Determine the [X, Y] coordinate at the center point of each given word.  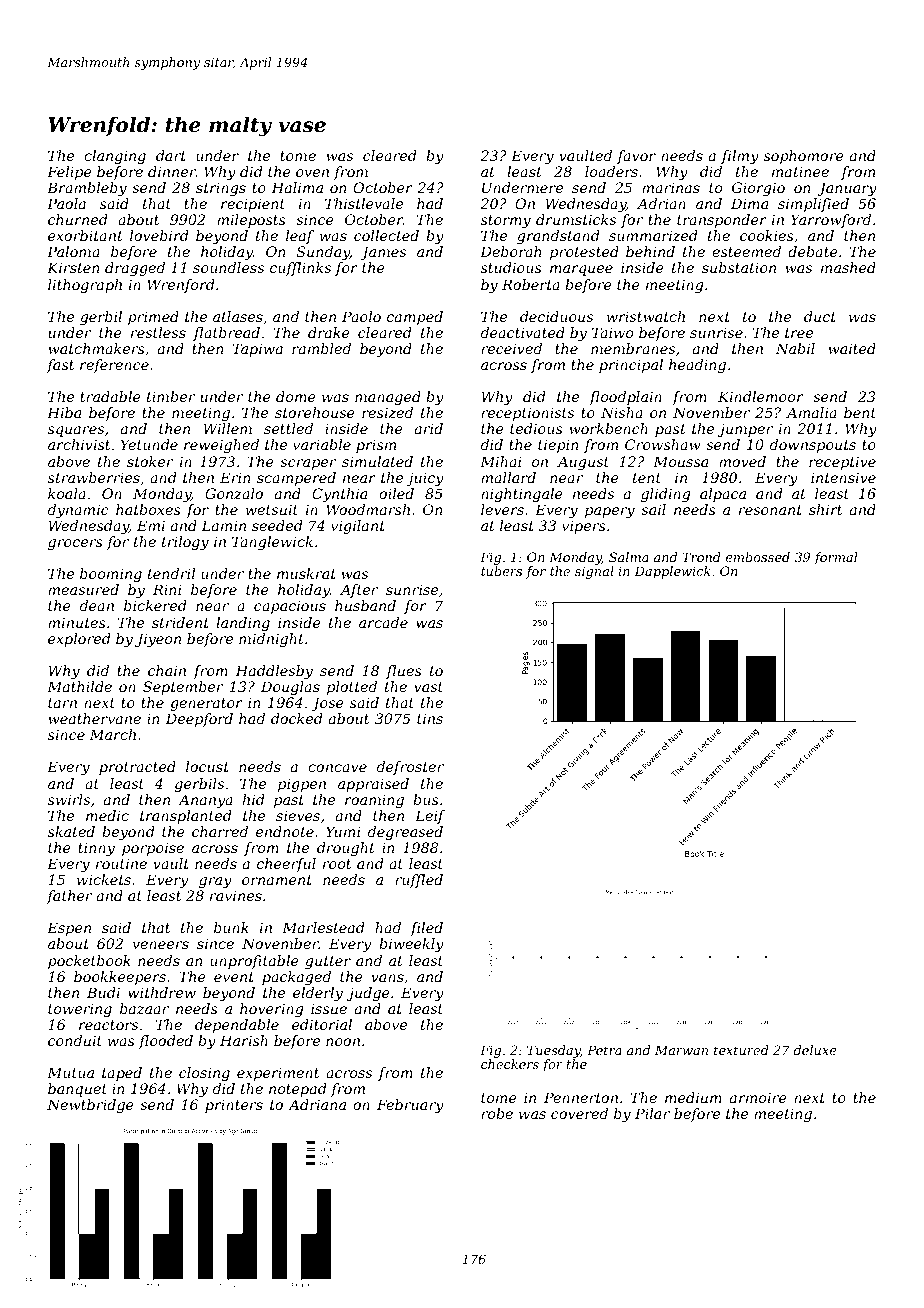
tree [799, 333]
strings [221, 189]
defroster [410, 768]
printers [234, 1106]
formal [835, 558]
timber [171, 396]
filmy [740, 157]
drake [329, 332]
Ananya [205, 801]
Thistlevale [364, 203]
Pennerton [581, 1097]
